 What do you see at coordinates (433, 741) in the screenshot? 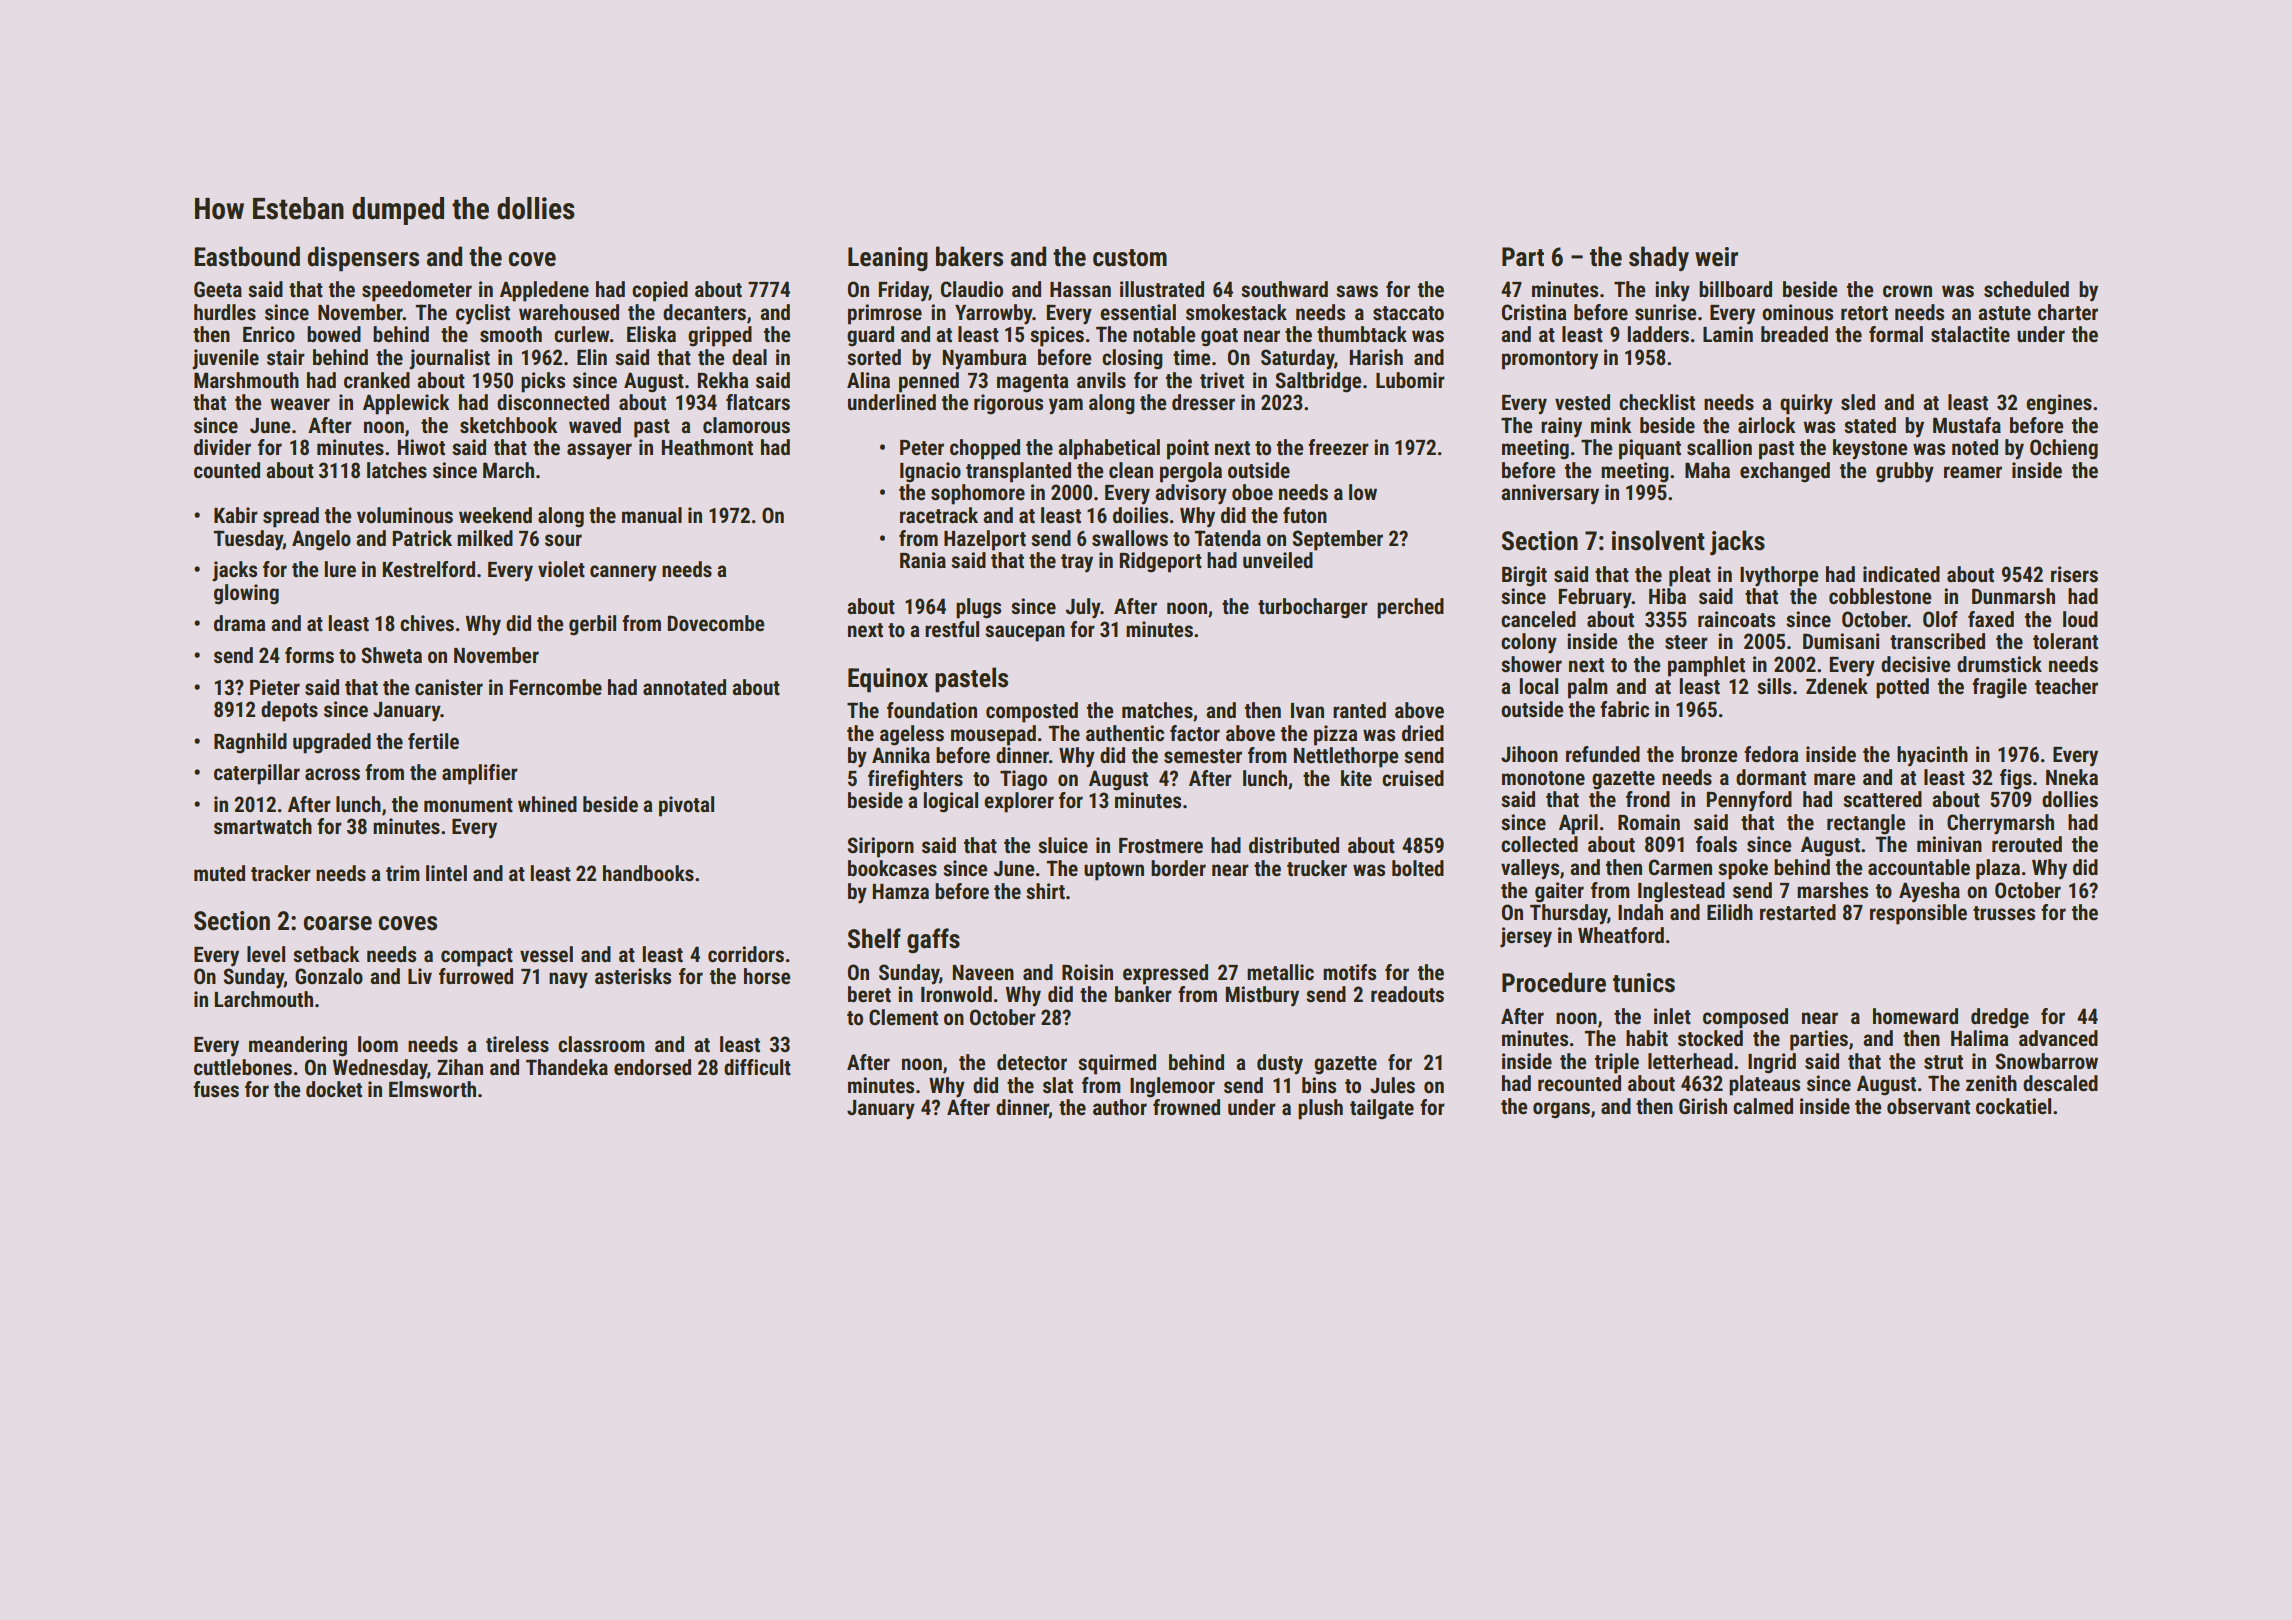
I see `fertile` at bounding box center [433, 741].
